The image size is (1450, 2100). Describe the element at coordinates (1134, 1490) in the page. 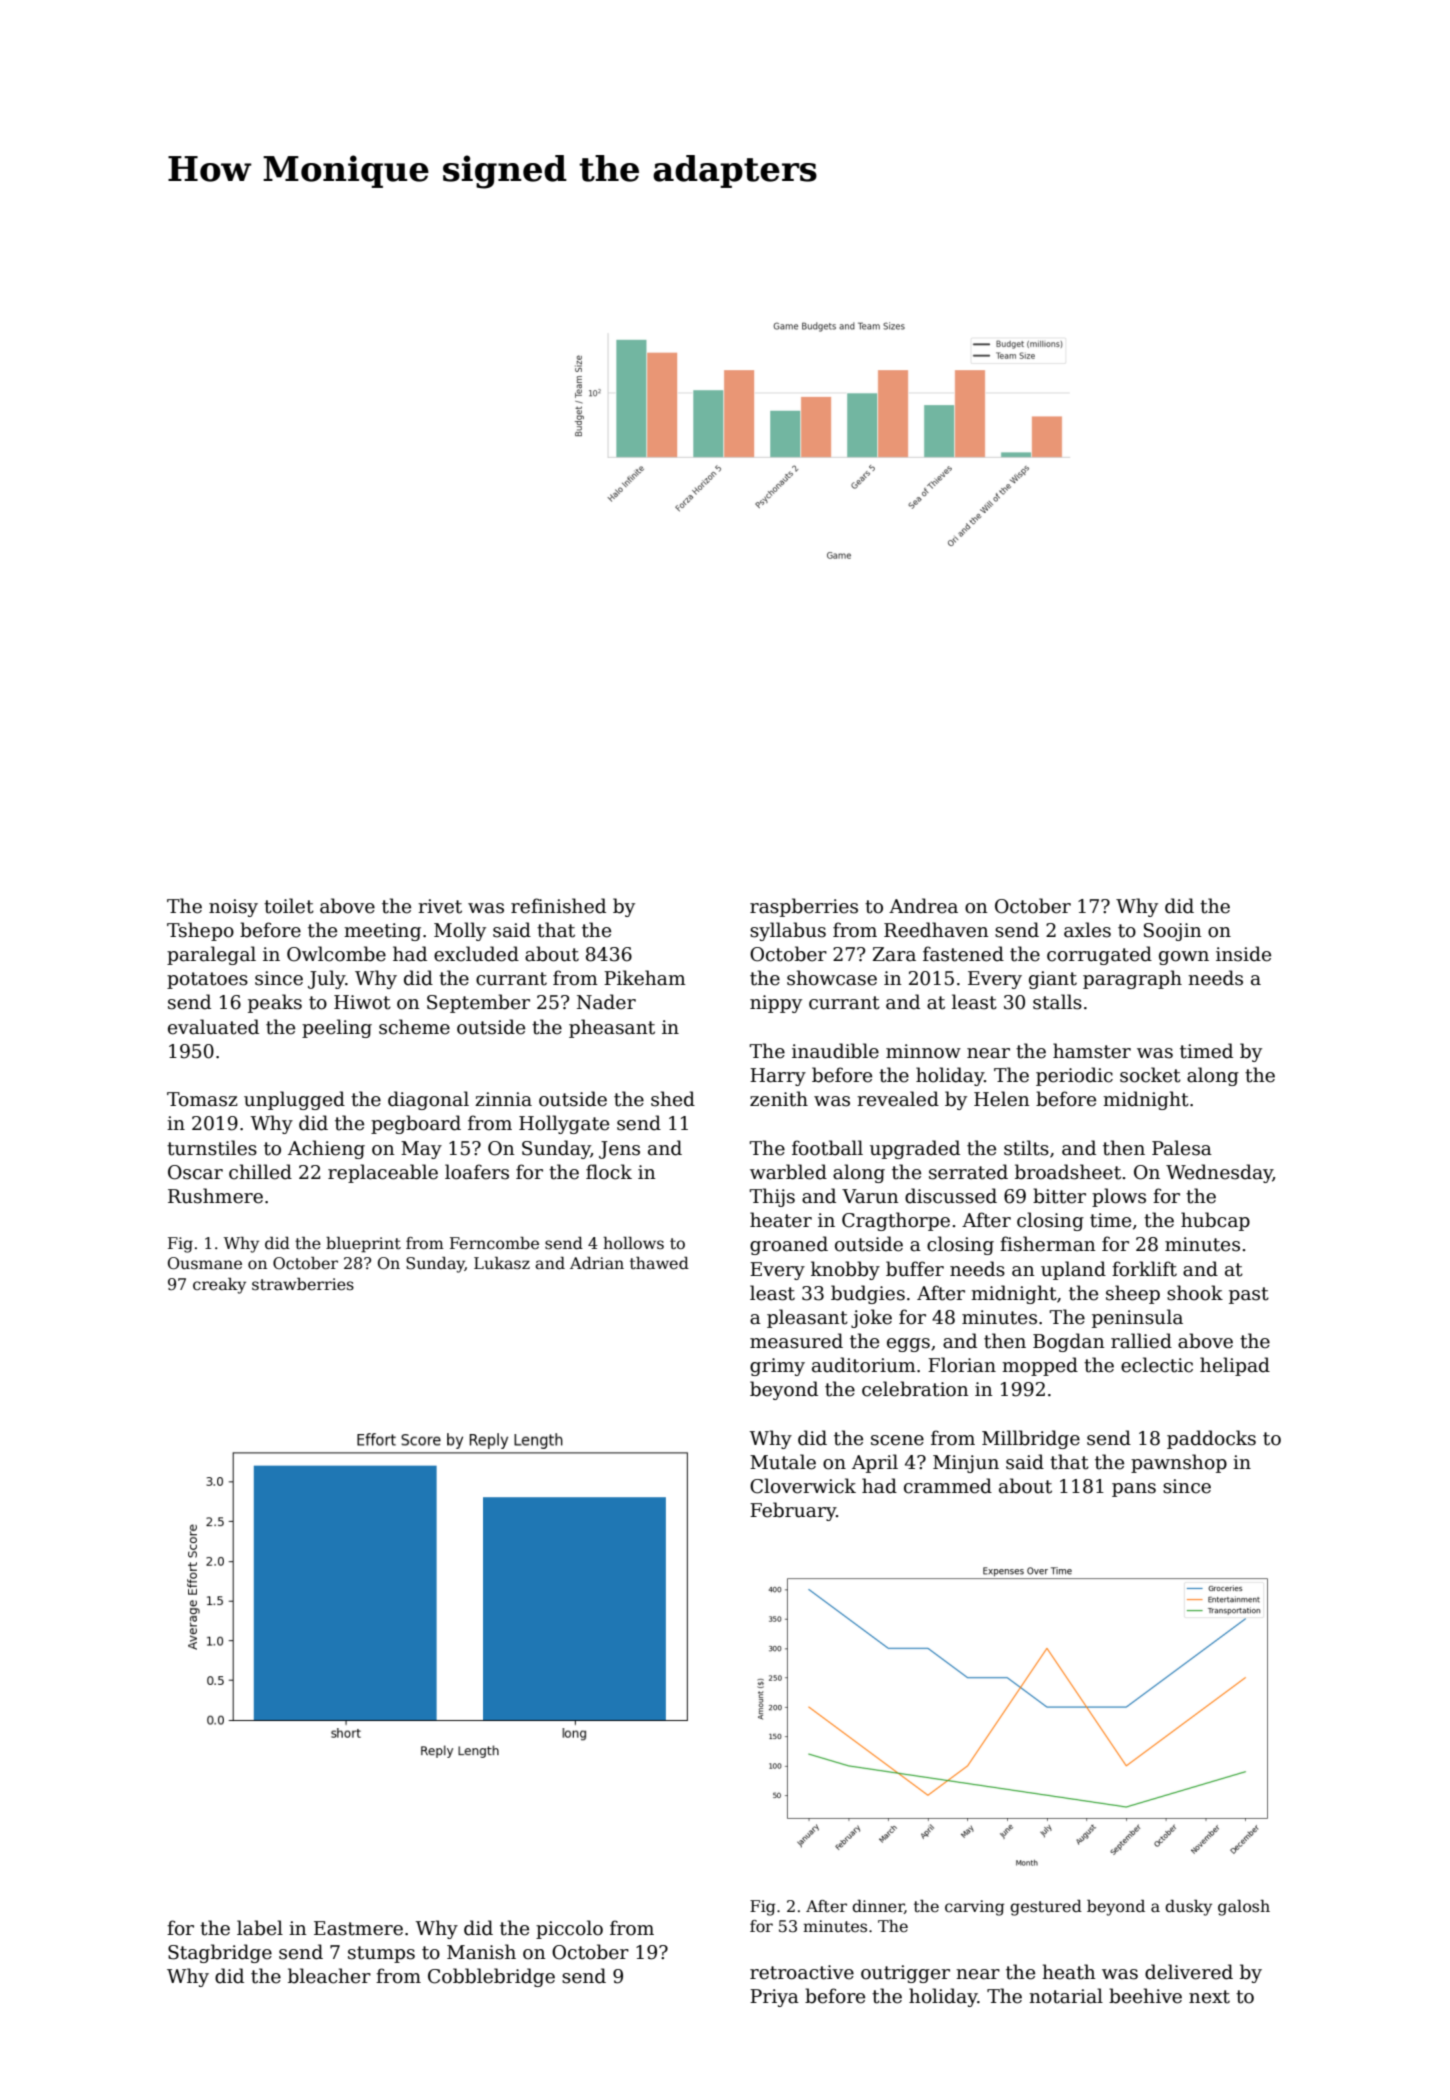

I see `pans` at that location.
